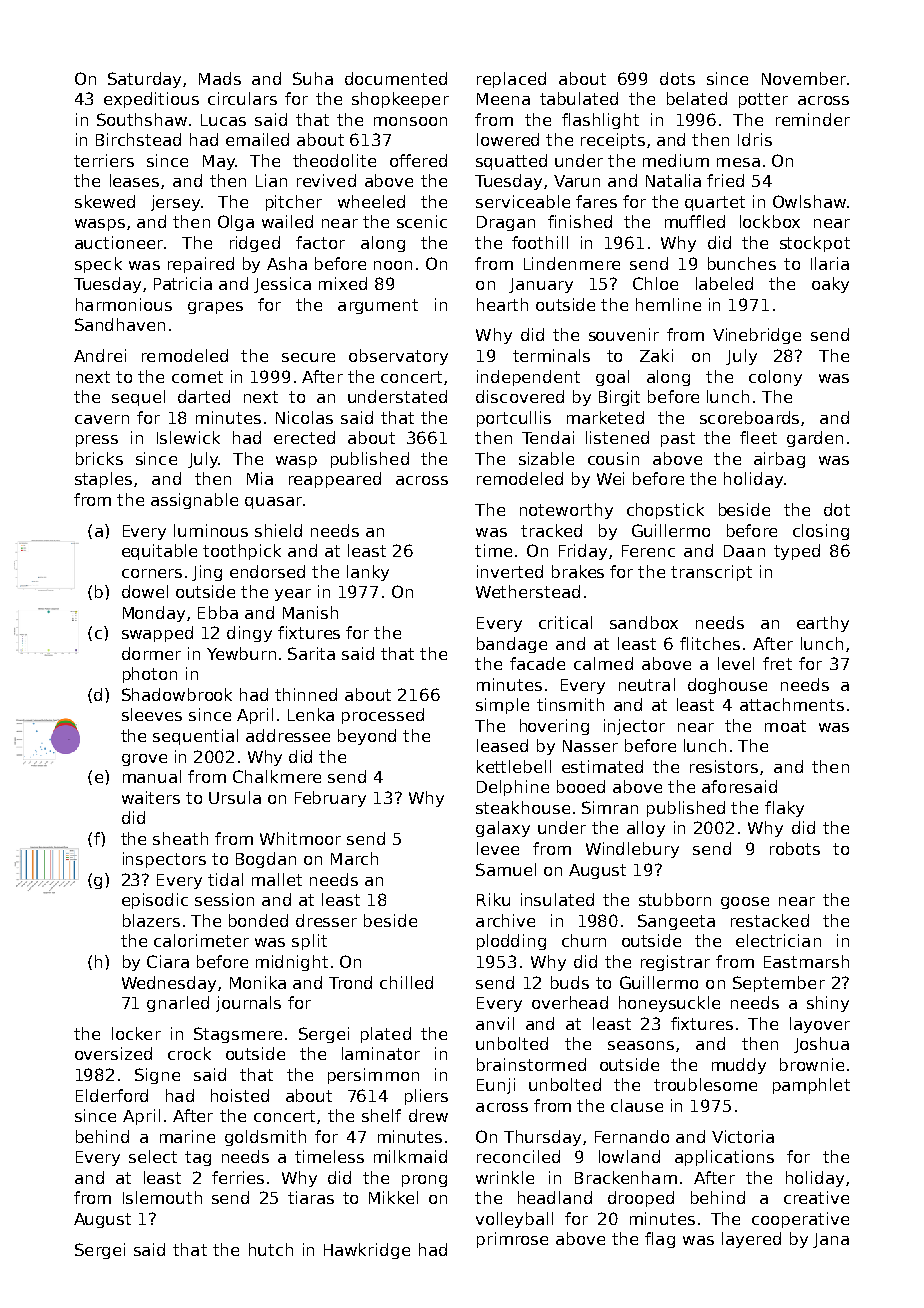 This screenshot has width=924, height=1308. What do you see at coordinates (566, 511) in the screenshot?
I see `noteworthy` at bounding box center [566, 511].
